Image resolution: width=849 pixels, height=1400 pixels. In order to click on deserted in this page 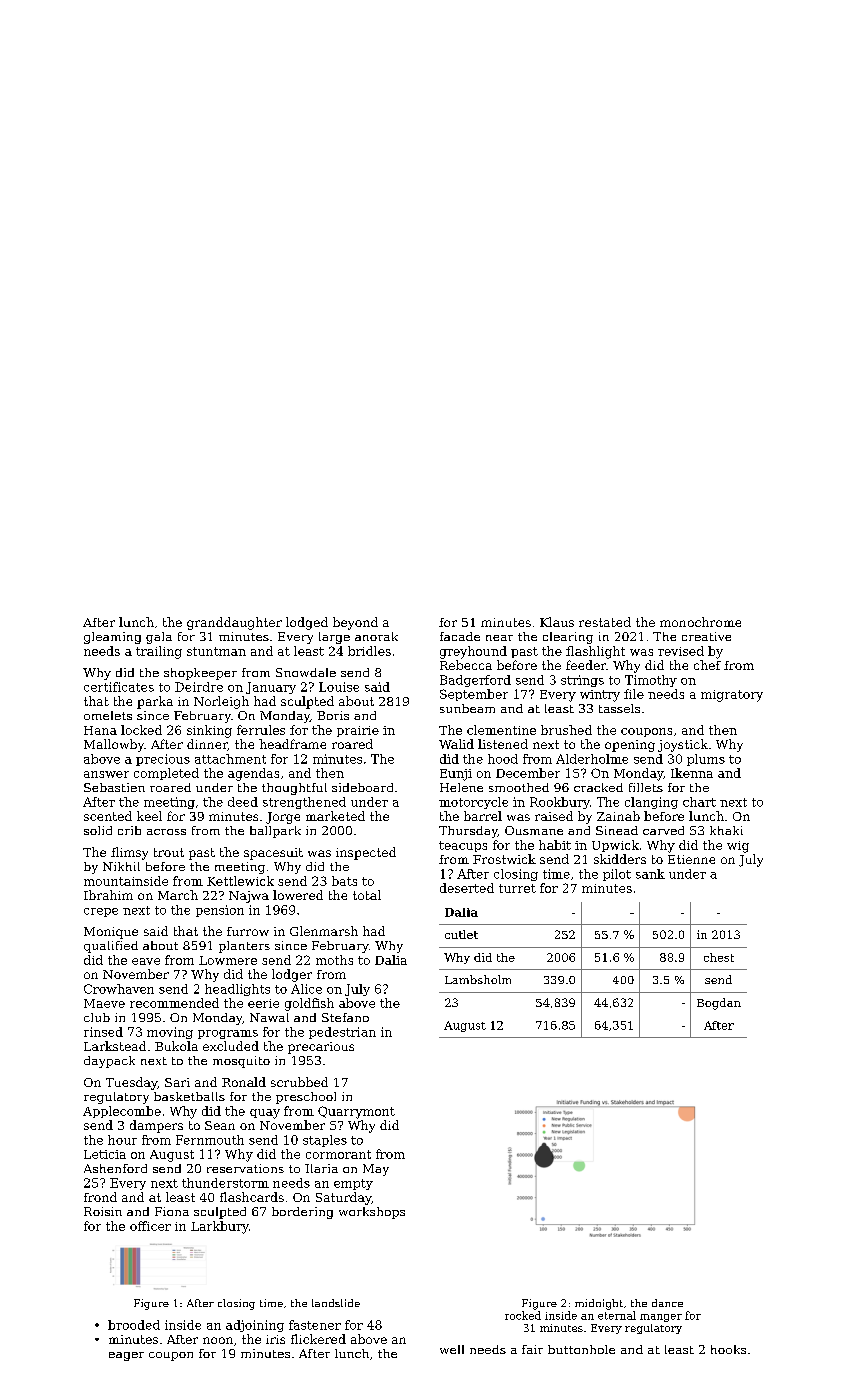, I will do `click(467, 888)`.
